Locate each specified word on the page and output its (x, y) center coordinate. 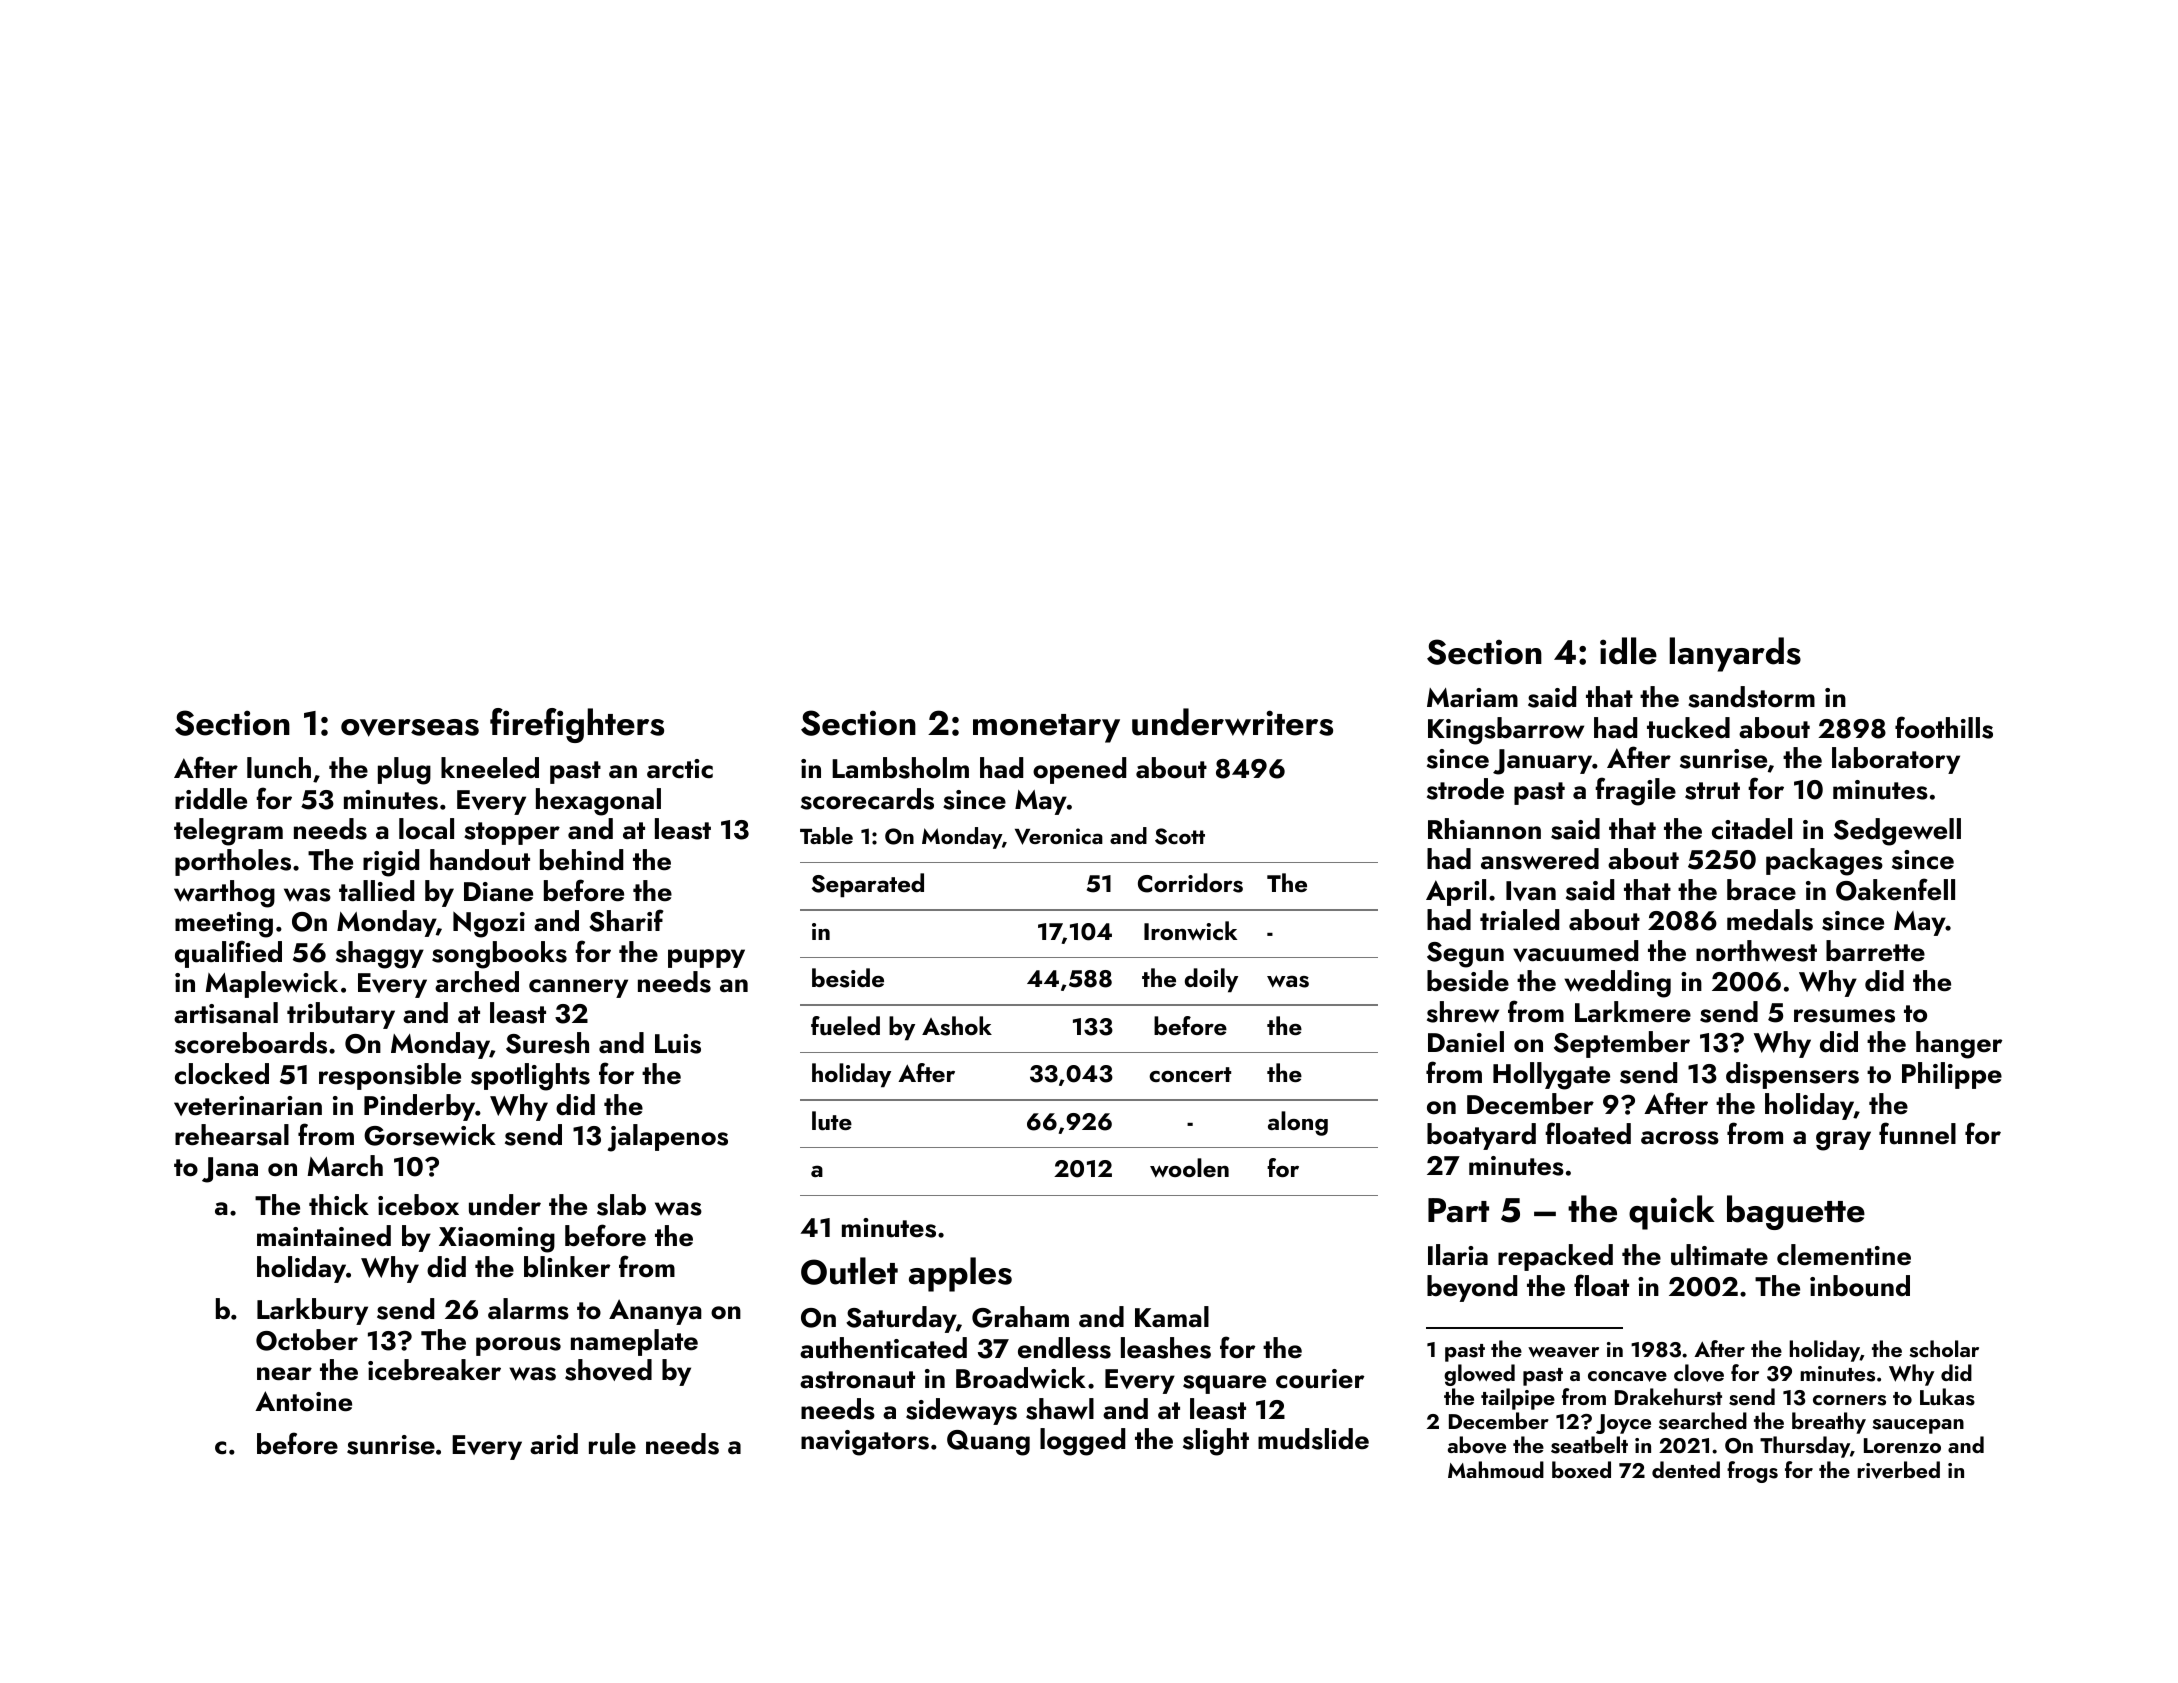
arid (554, 1444)
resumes (1844, 1016)
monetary (1046, 728)
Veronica (1059, 836)
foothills (1944, 727)
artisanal (226, 1013)
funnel (1917, 1133)
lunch (279, 768)
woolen (1189, 1167)
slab (621, 1205)
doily (1211, 980)
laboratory (1896, 760)
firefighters (577, 725)
